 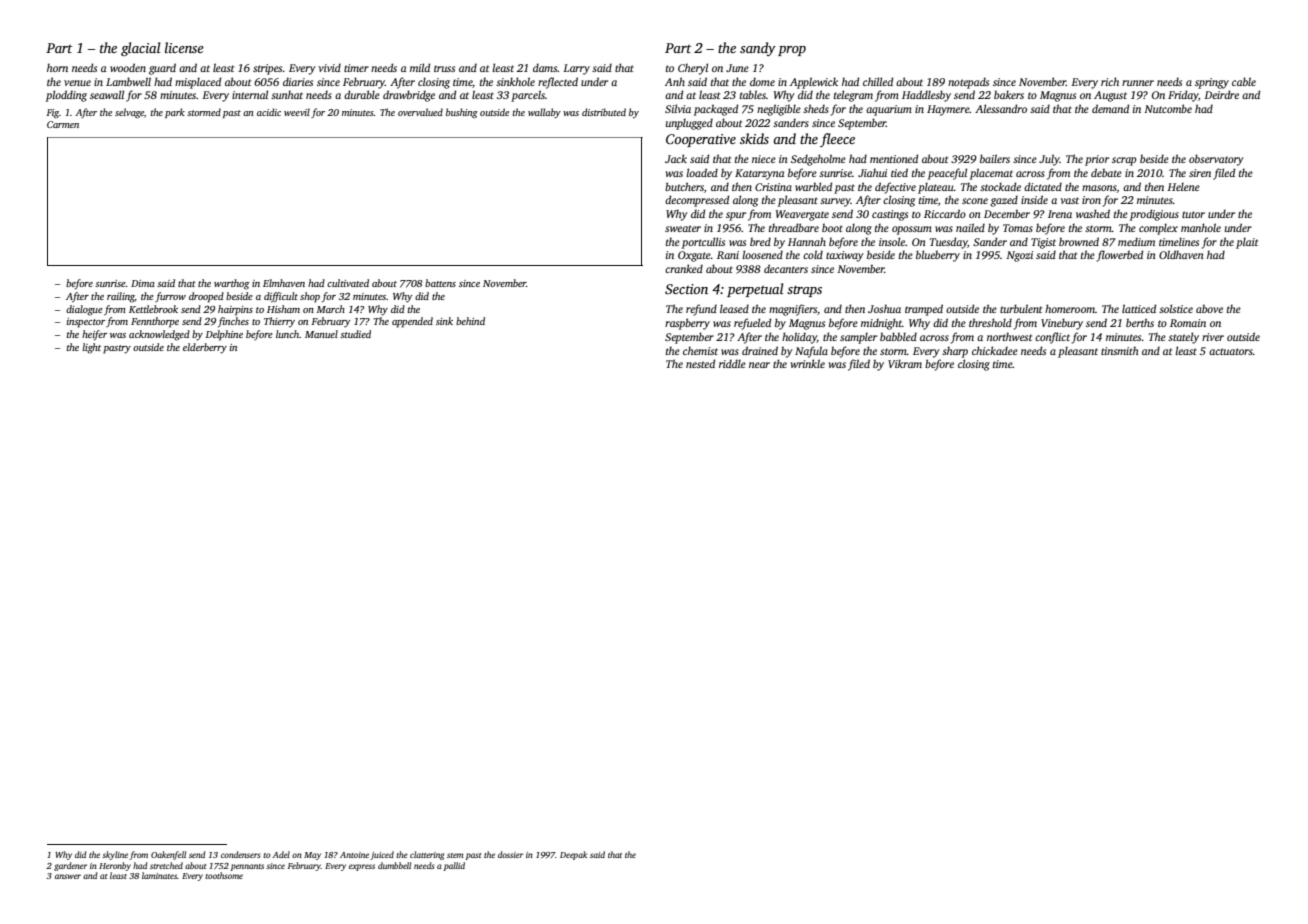 I want to click on wooden, so click(x=128, y=67).
